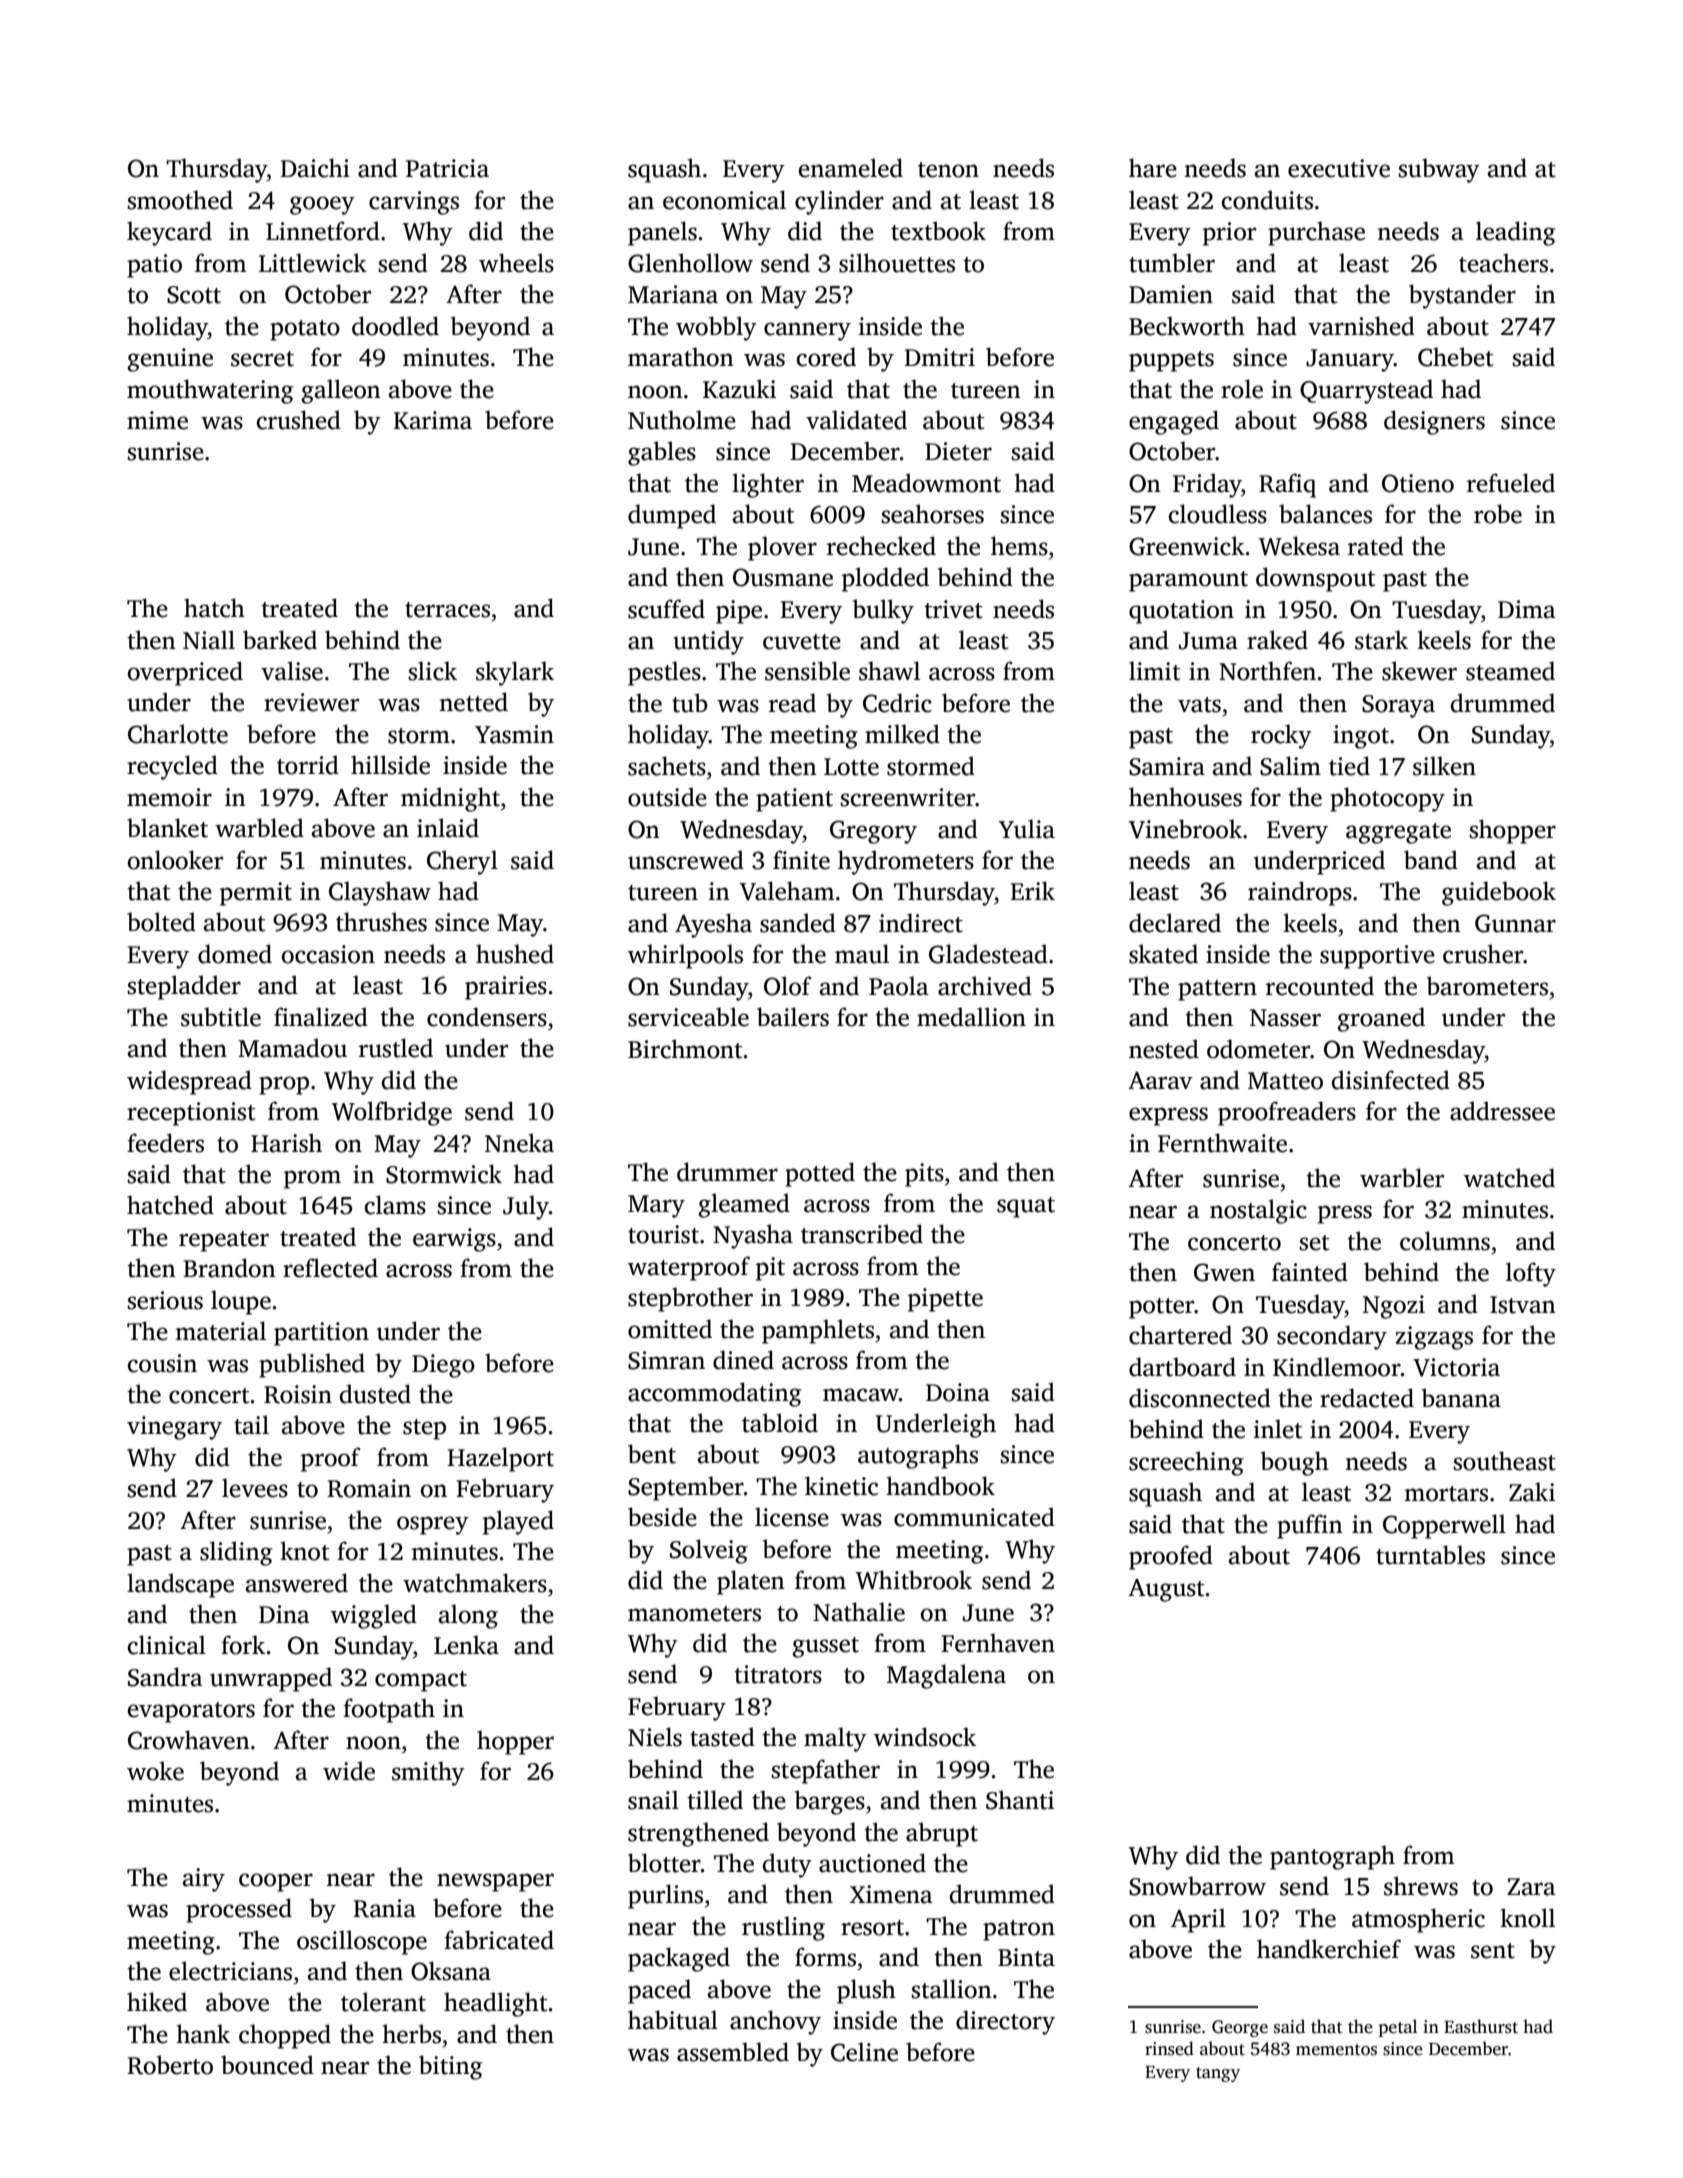 Image resolution: width=1683 pixels, height=2178 pixels. Describe the element at coordinates (204, 1880) in the document. I see `airy` at that location.
